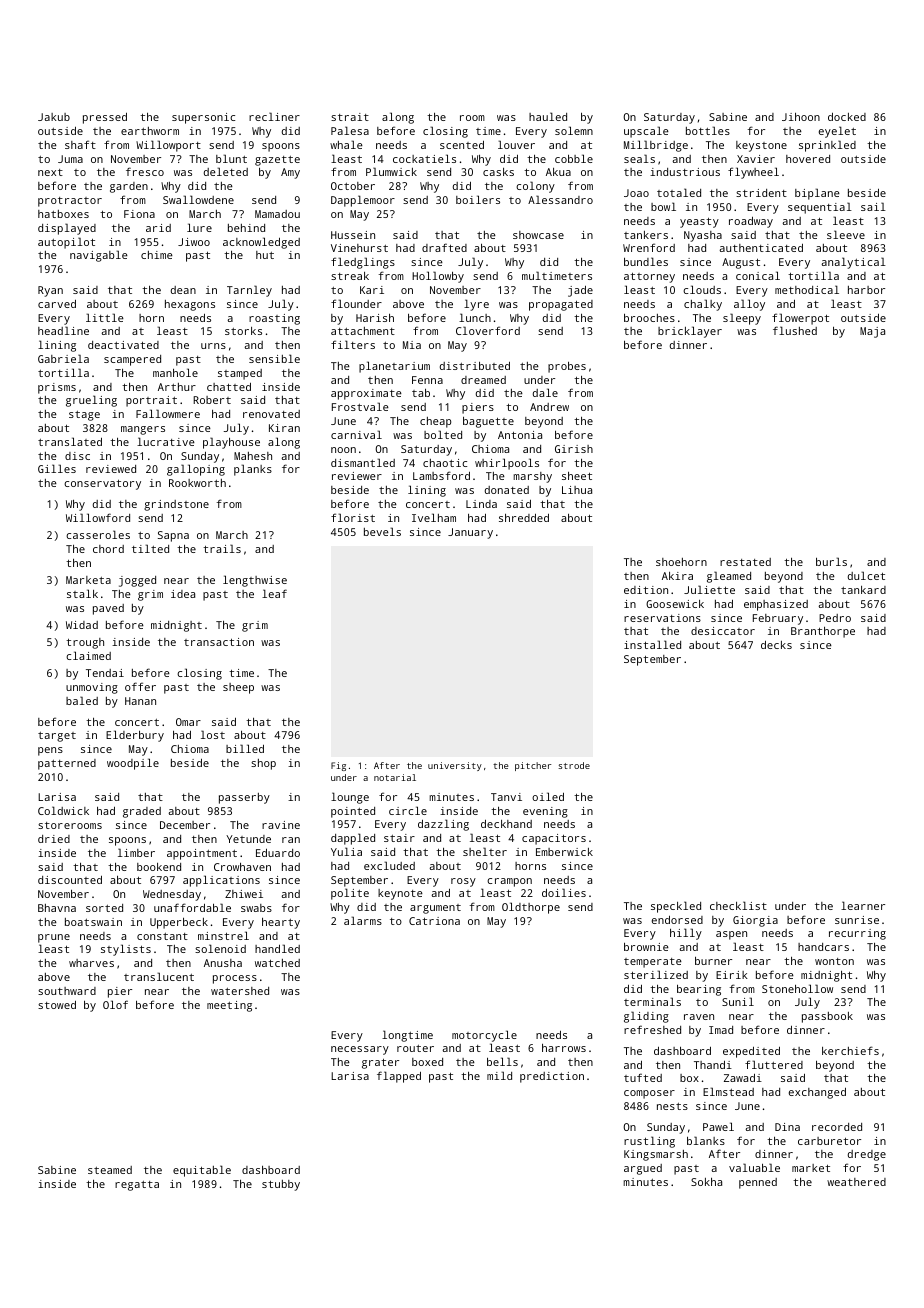 This screenshot has width=924, height=1308. What do you see at coordinates (741, 263) in the screenshot?
I see `August` at bounding box center [741, 263].
